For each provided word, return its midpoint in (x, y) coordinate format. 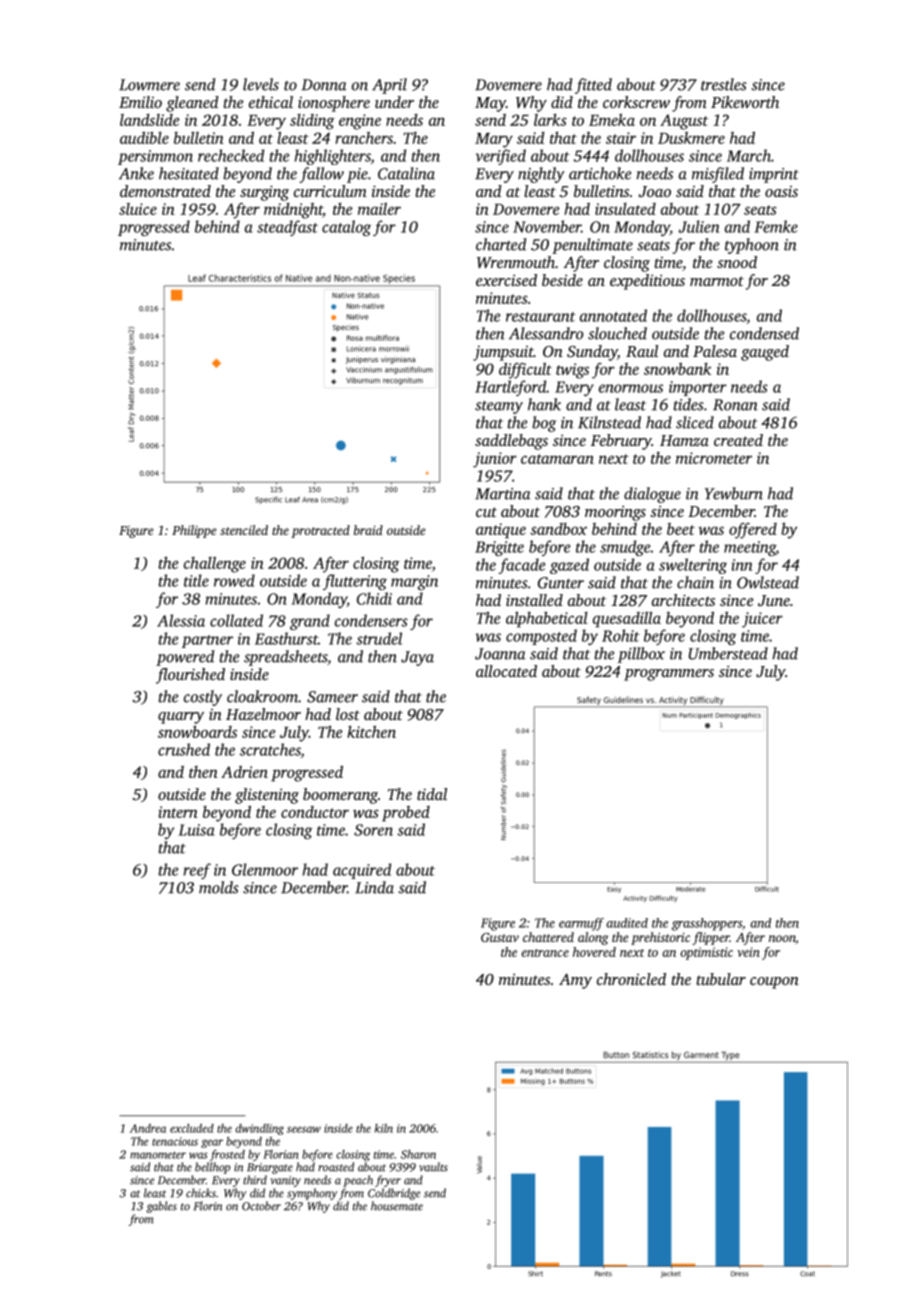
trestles (724, 84)
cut (486, 512)
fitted (593, 86)
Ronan (735, 405)
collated (236, 620)
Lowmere (149, 85)
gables (161, 1207)
